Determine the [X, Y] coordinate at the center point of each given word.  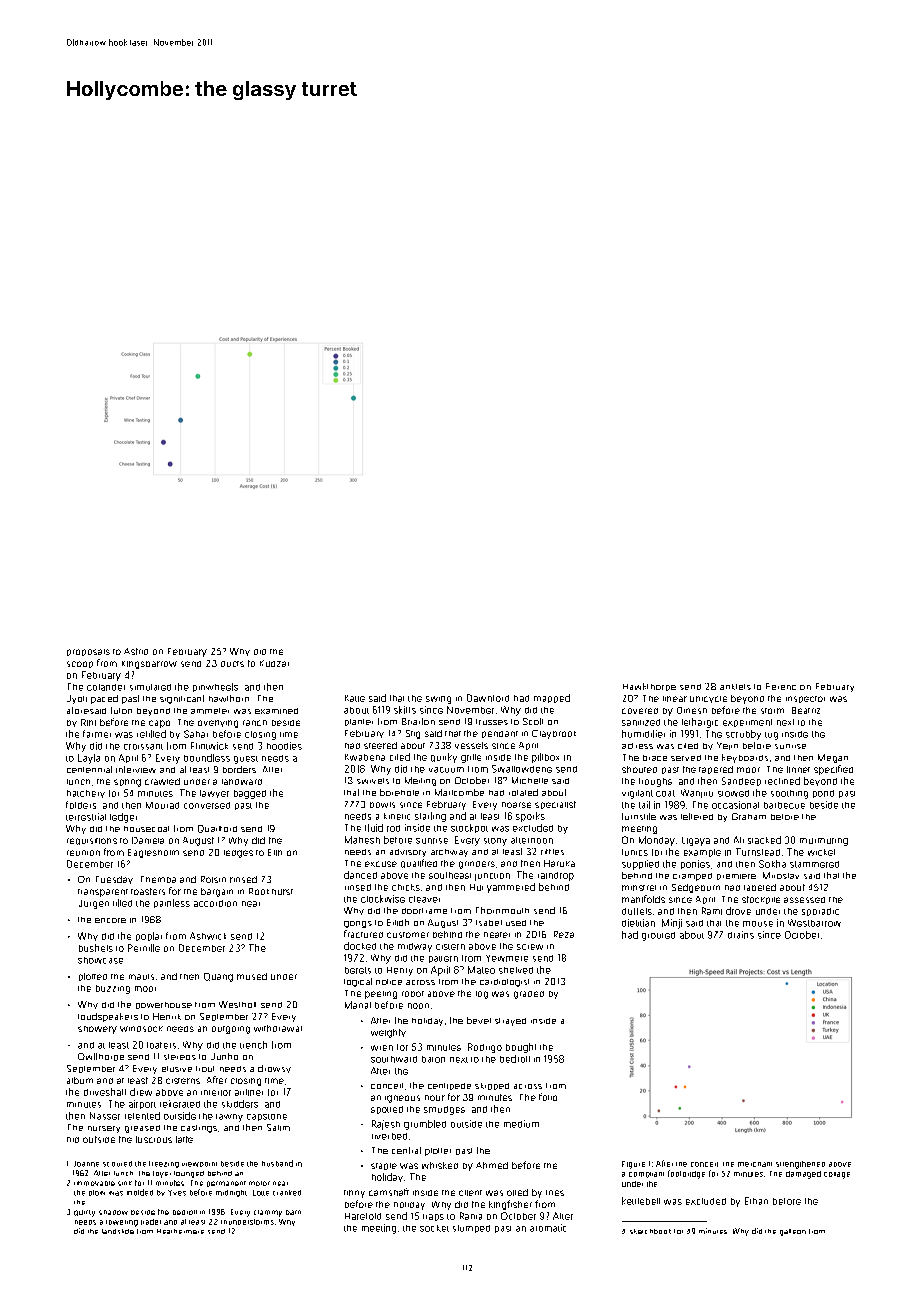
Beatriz [806, 710]
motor [259, 1183]
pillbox [545, 758]
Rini [88, 722]
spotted [387, 1110]
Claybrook [554, 734]
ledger [123, 818]
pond [823, 794]
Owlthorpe [101, 1057]
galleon [793, 1232]
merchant [755, 1164]
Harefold [363, 1216]
